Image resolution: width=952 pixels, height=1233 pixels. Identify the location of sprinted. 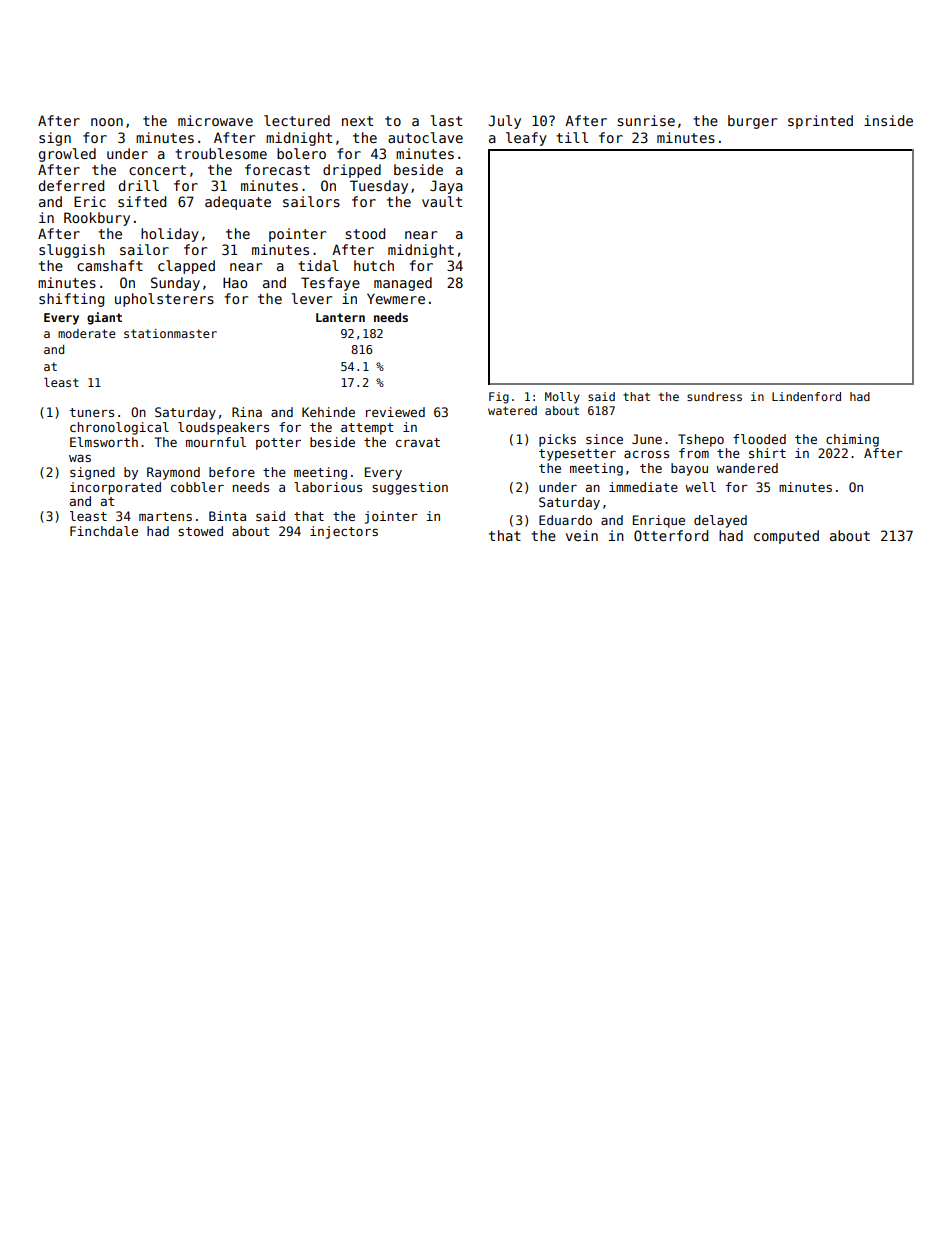
(820, 122).
